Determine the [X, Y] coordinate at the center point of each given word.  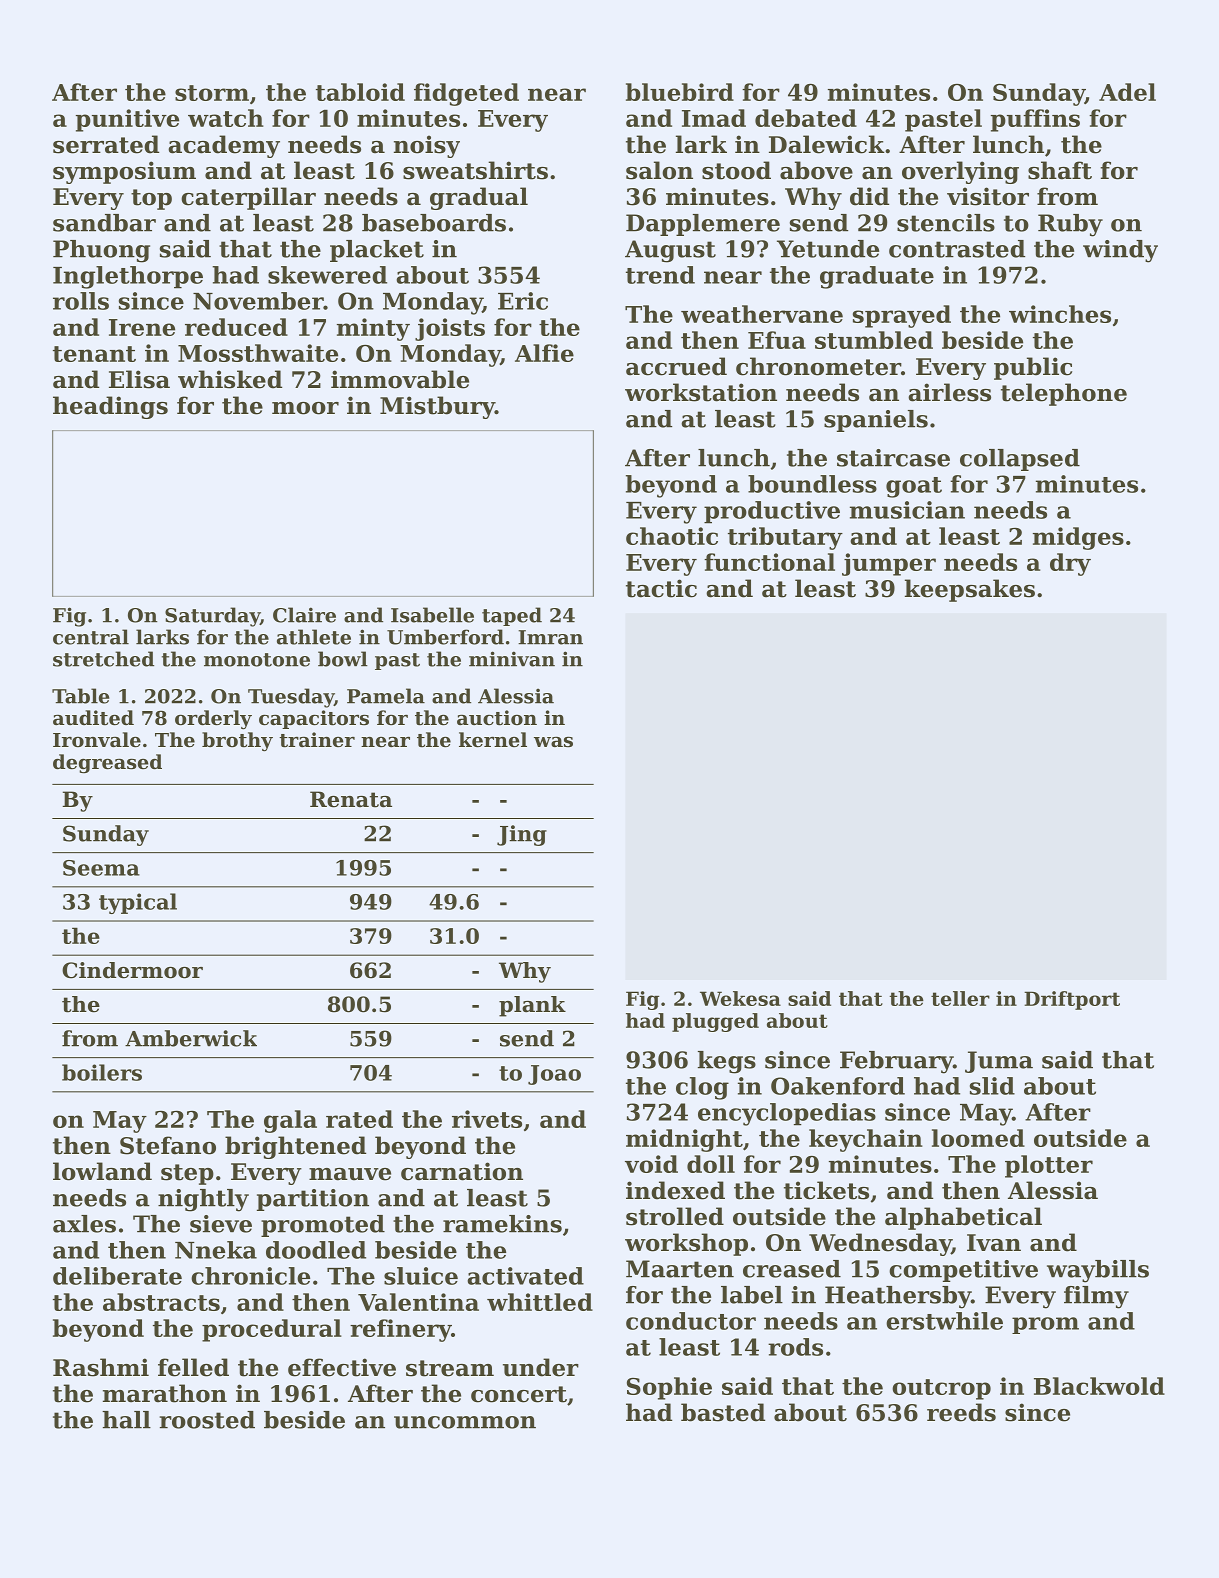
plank [532, 1006]
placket [377, 251]
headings [110, 407]
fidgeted [466, 94]
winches [1060, 314]
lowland [102, 1171]
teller [960, 998]
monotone [257, 660]
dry [1070, 564]
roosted [207, 1420]
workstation [701, 392]
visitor [988, 196]
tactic [661, 588]
